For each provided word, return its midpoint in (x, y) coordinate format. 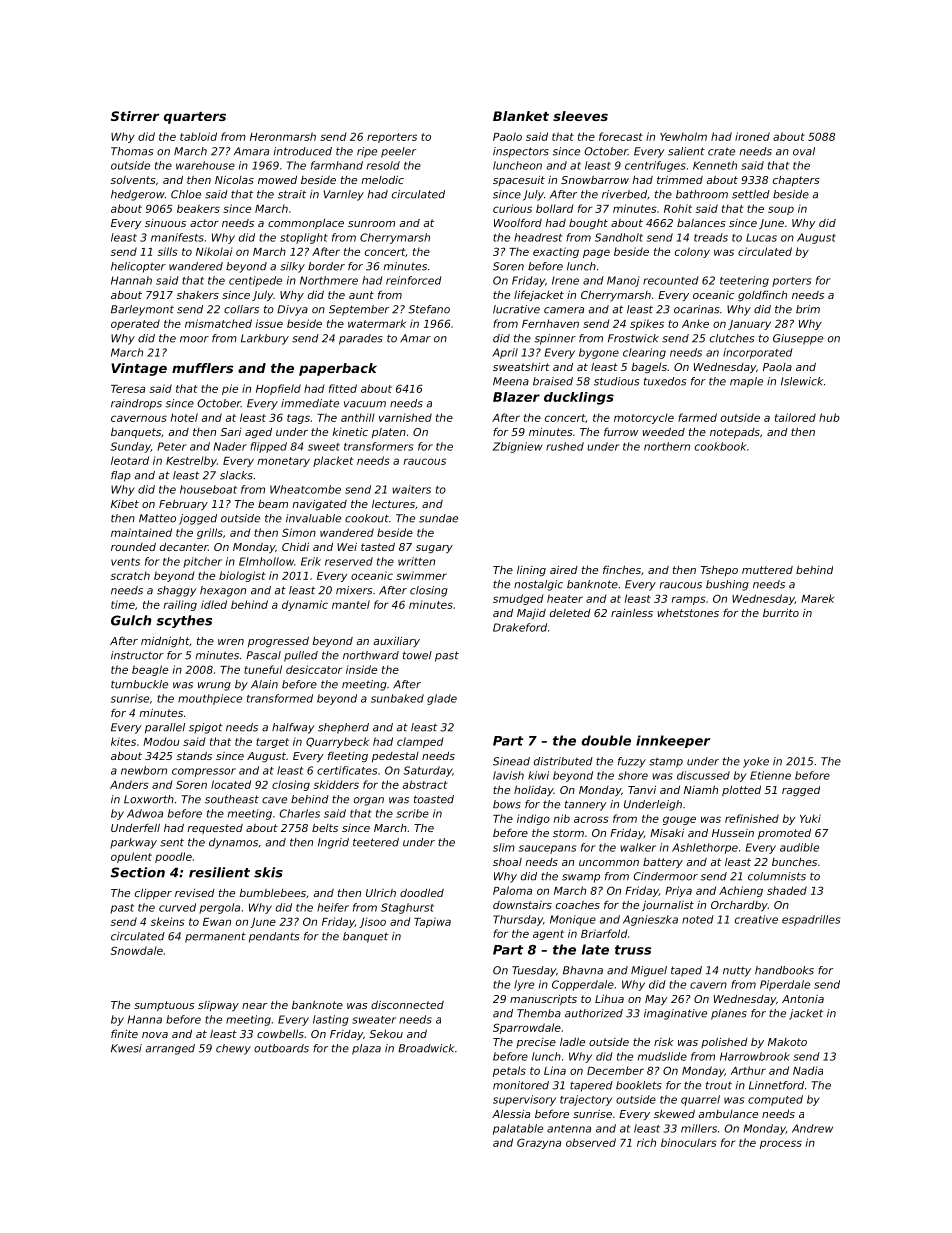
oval (804, 151)
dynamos (233, 843)
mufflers (202, 368)
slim (504, 847)
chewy (233, 1049)
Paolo (507, 136)
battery (663, 863)
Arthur (748, 1070)
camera (564, 310)
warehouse (205, 165)
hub (829, 417)
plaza (366, 1049)
